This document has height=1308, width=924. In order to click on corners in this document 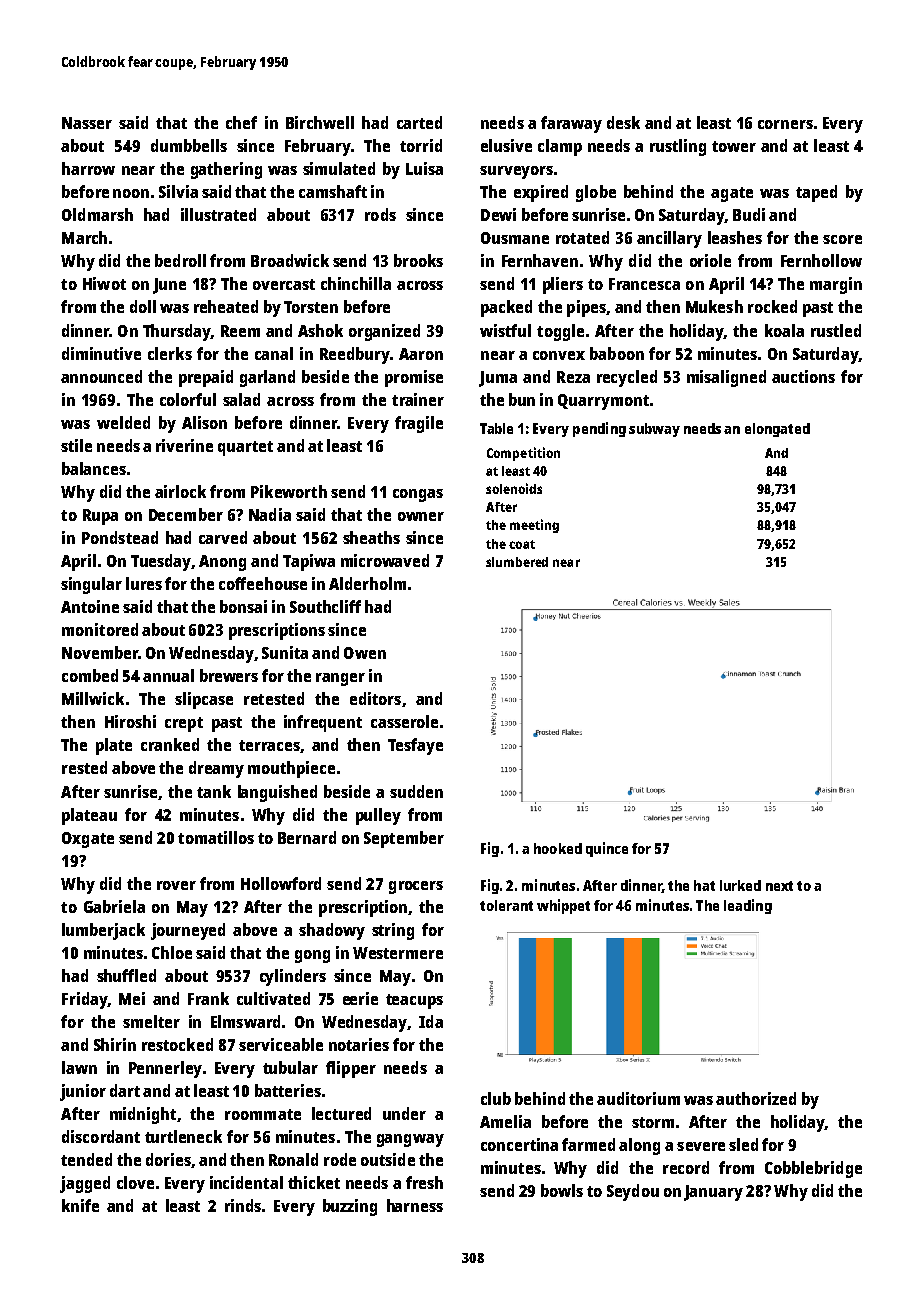, I will do `click(785, 124)`.
